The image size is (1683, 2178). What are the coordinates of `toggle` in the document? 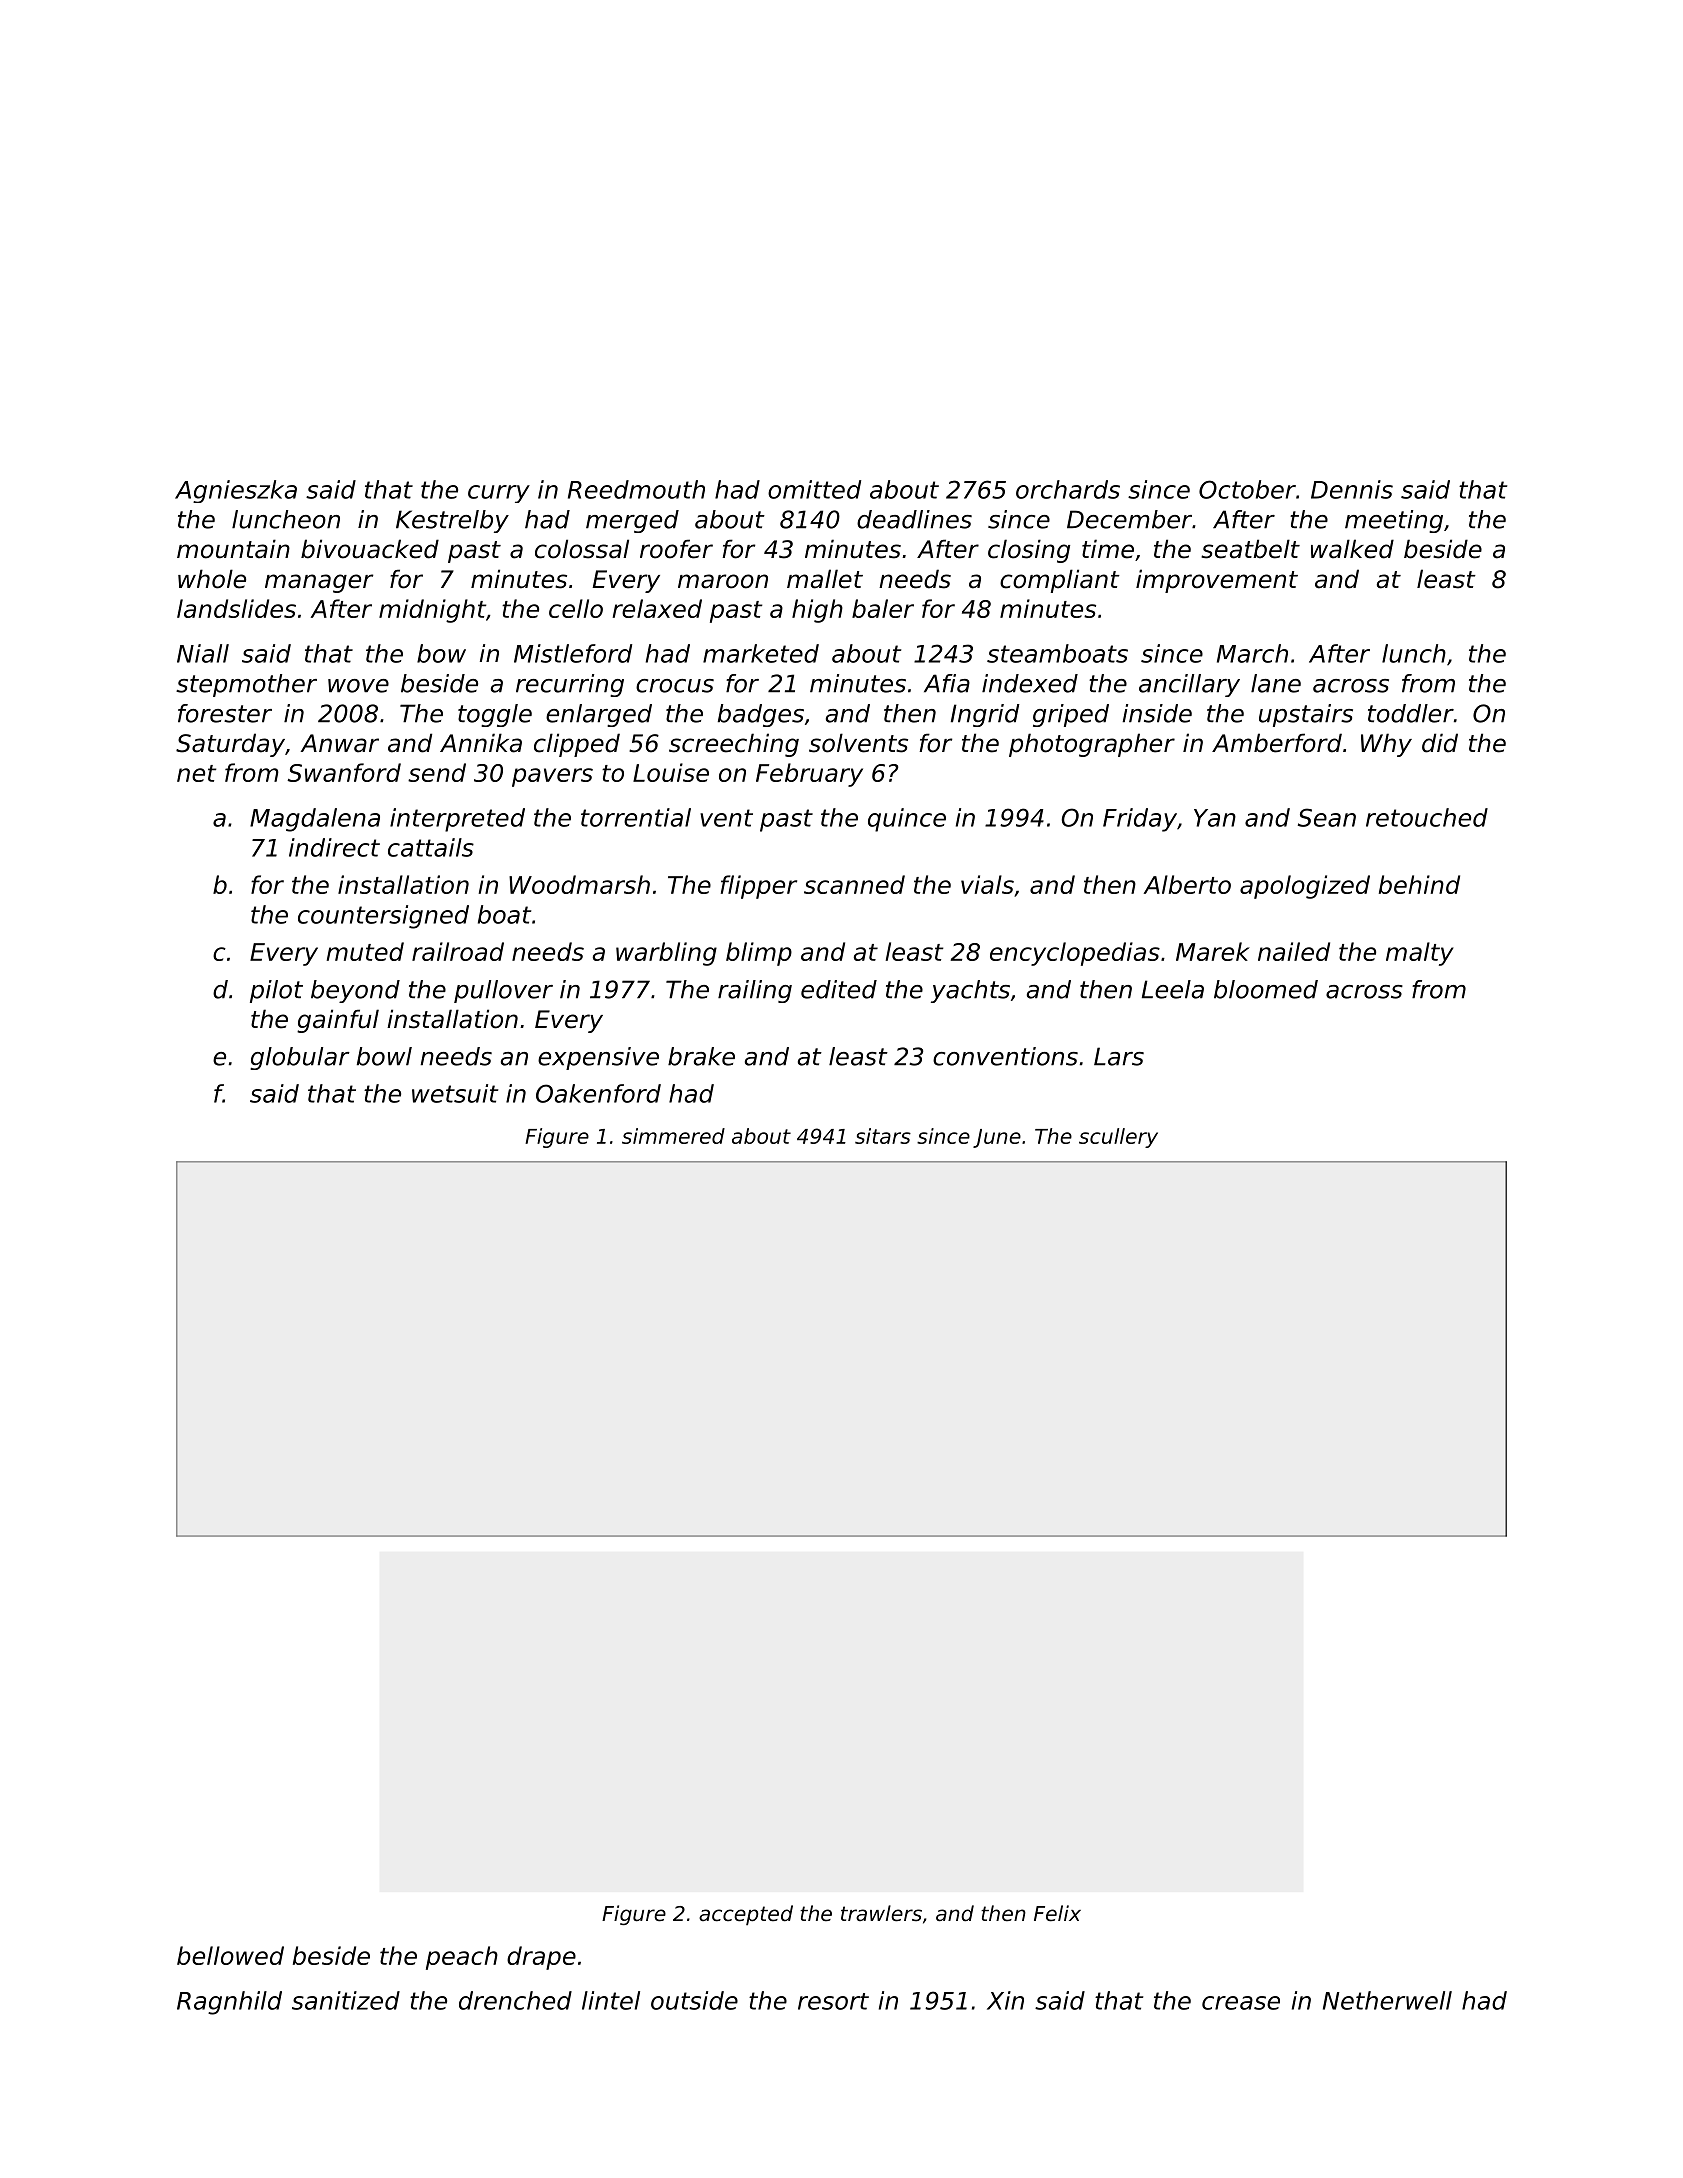 It's located at (495, 715).
